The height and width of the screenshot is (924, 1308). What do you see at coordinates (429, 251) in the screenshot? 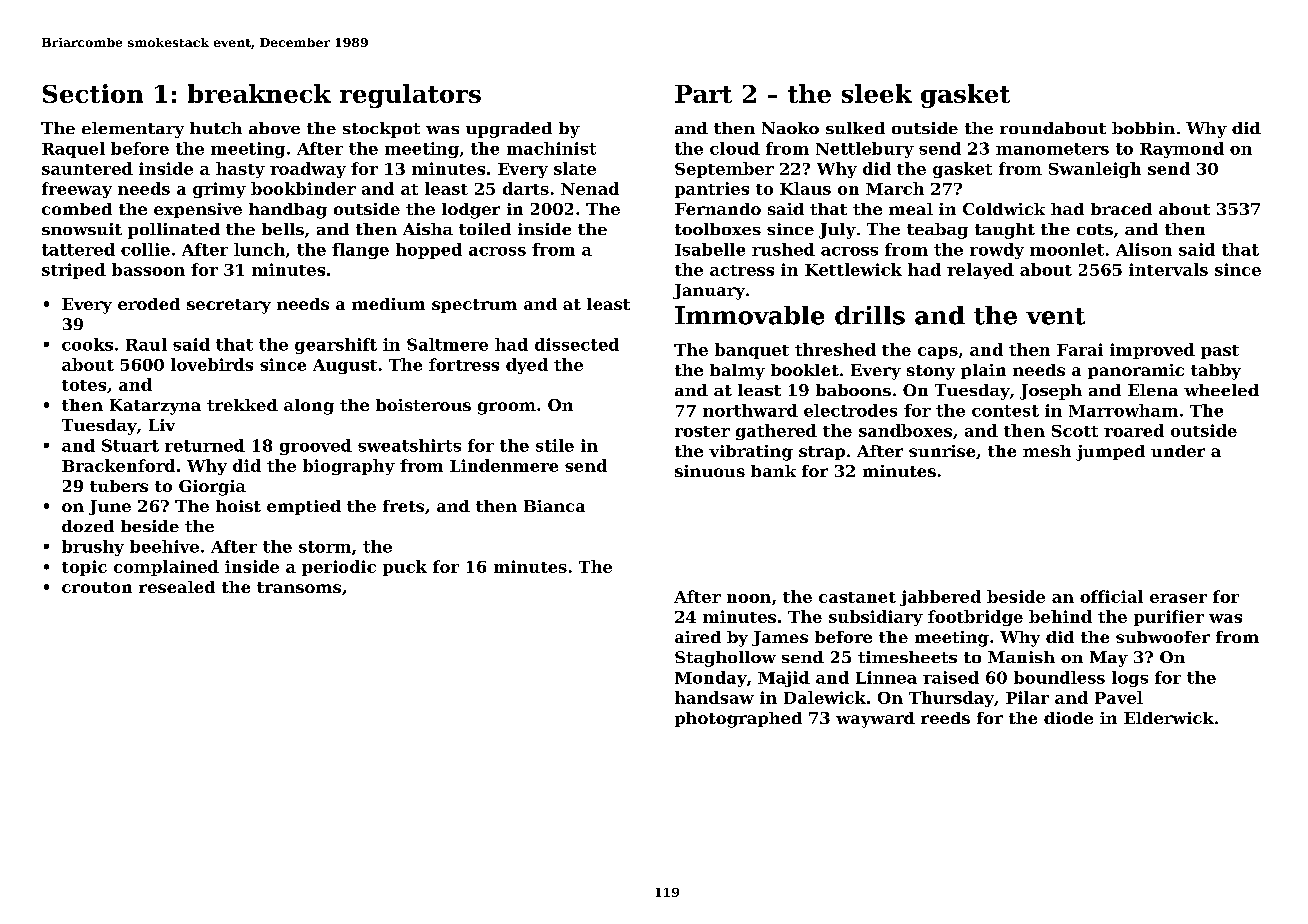
I see `hopped` at bounding box center [429, 251].
